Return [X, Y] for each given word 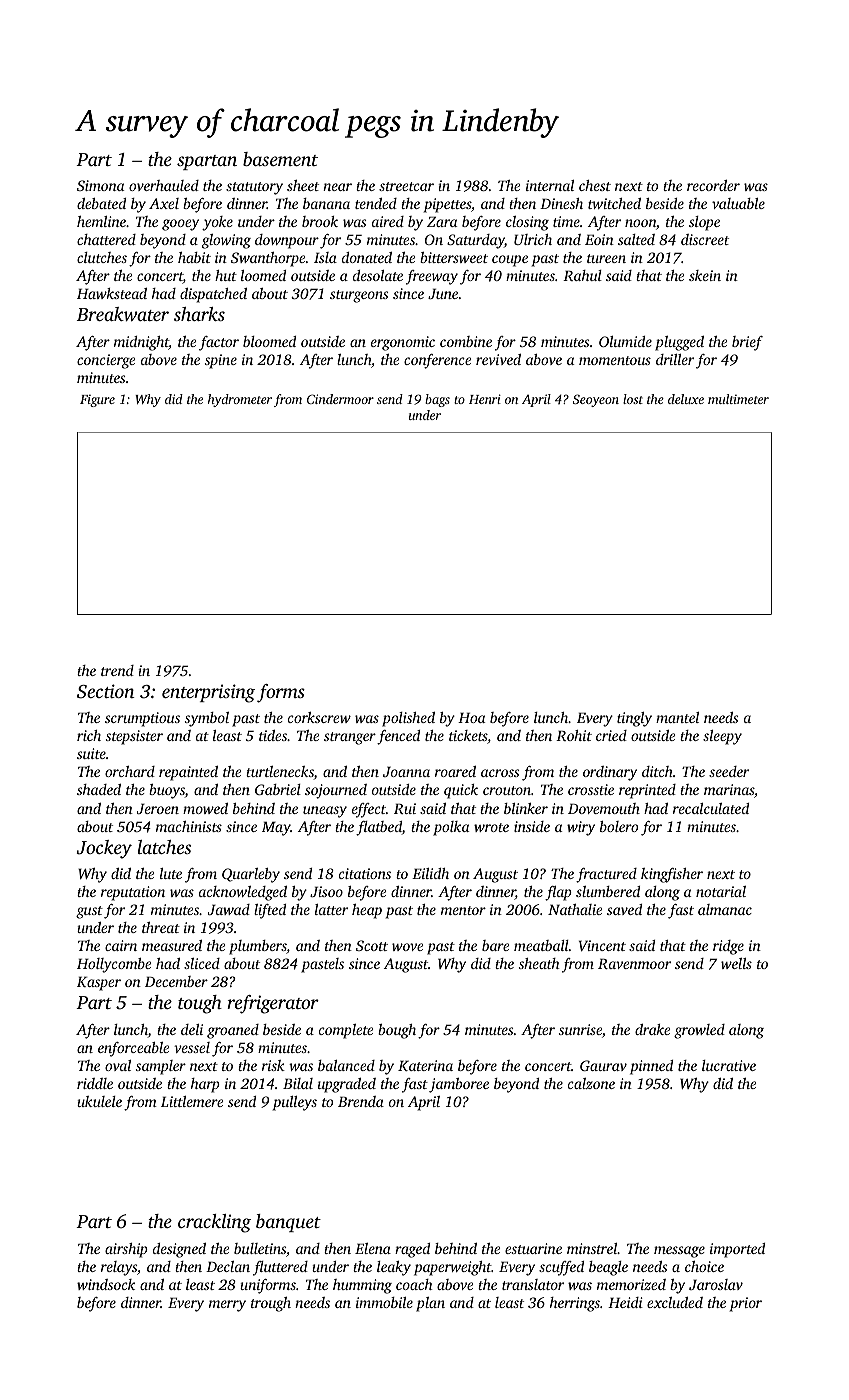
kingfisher [672, 875]
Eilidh [430, 873]
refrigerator [273, 1004]
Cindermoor [340, 399]
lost [633, 399]
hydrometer [240, 400]
